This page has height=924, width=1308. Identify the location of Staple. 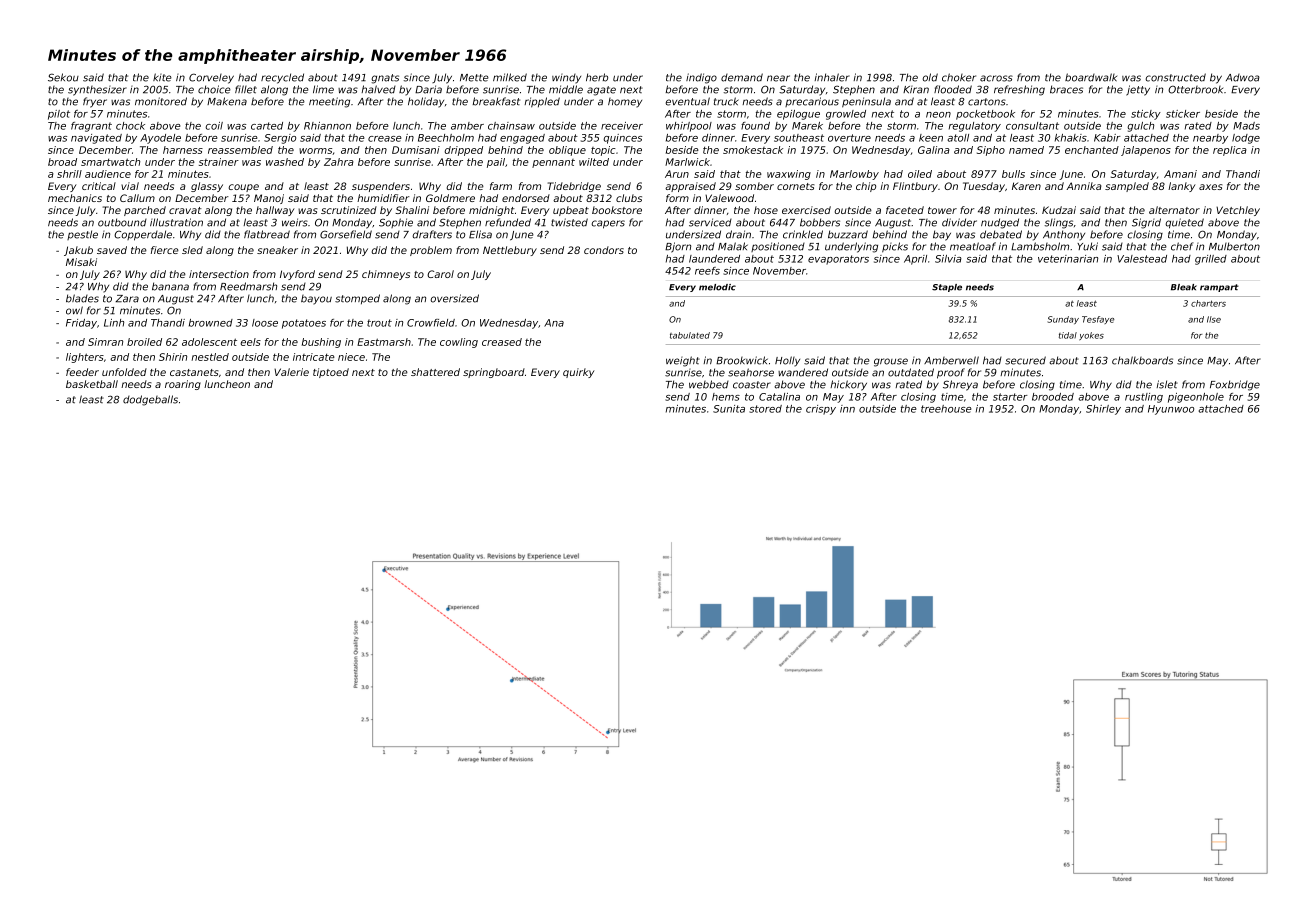
(947, 288).
